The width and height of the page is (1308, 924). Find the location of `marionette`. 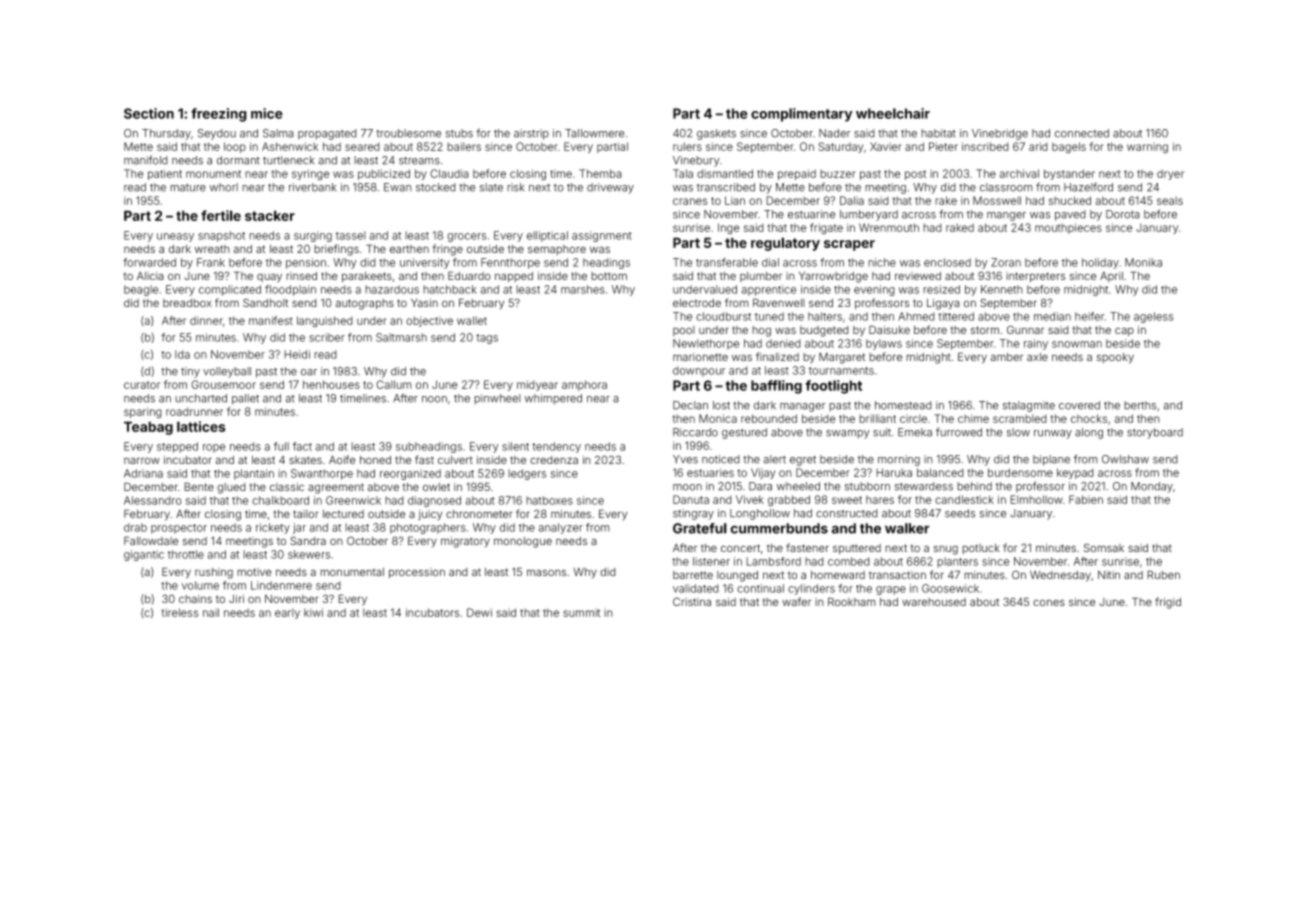

marionette is located at coordinates (700, 357).
